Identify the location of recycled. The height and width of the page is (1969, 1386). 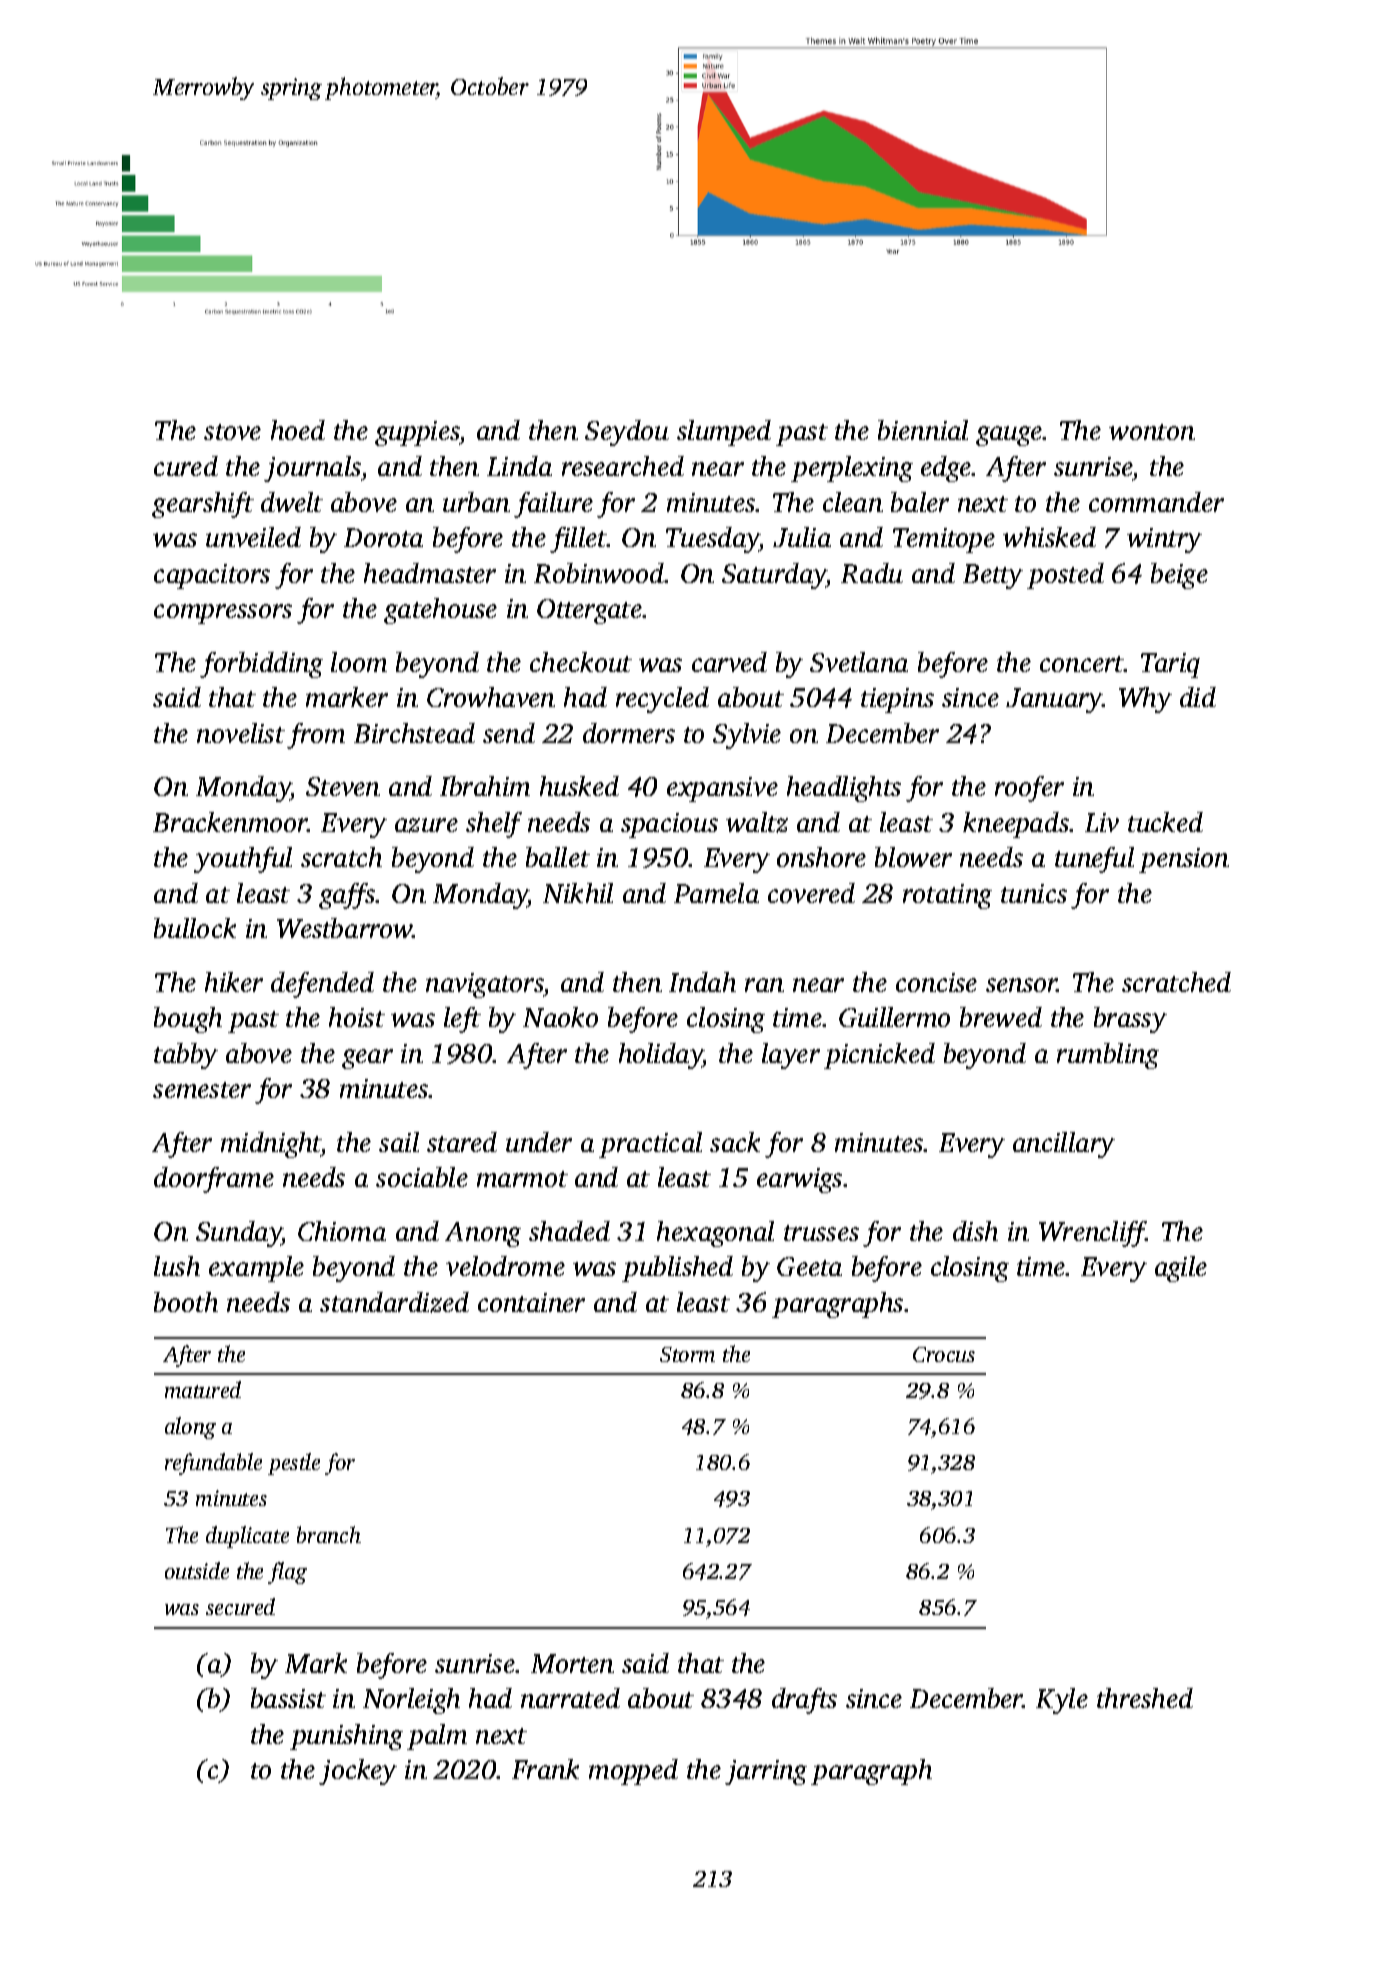
(662, 700).
